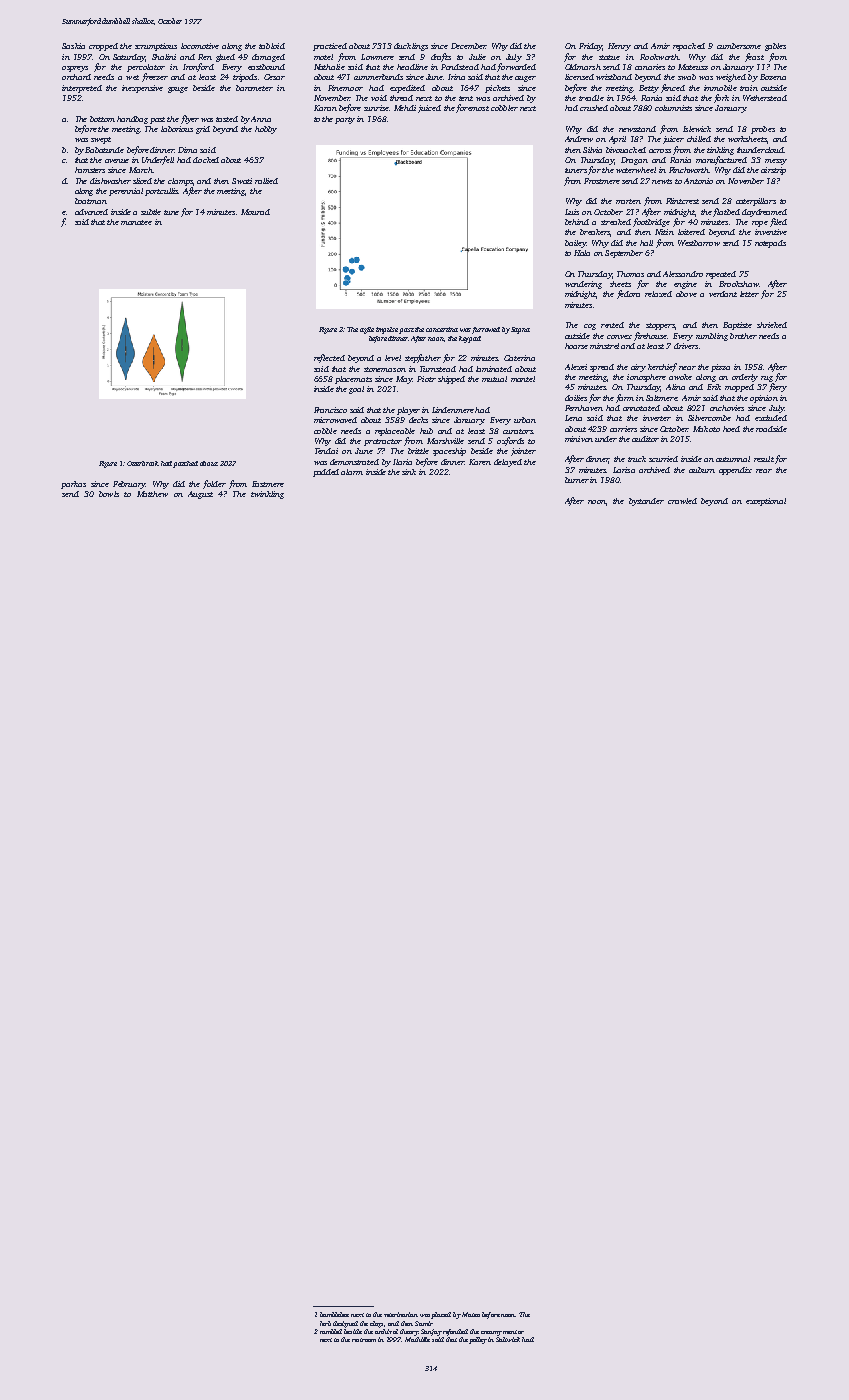 This page has height=1400, width=849. What do you see at coordinates (378, 77) in the page?
I see `cummerbunds` at bounding box center [378, 77].
